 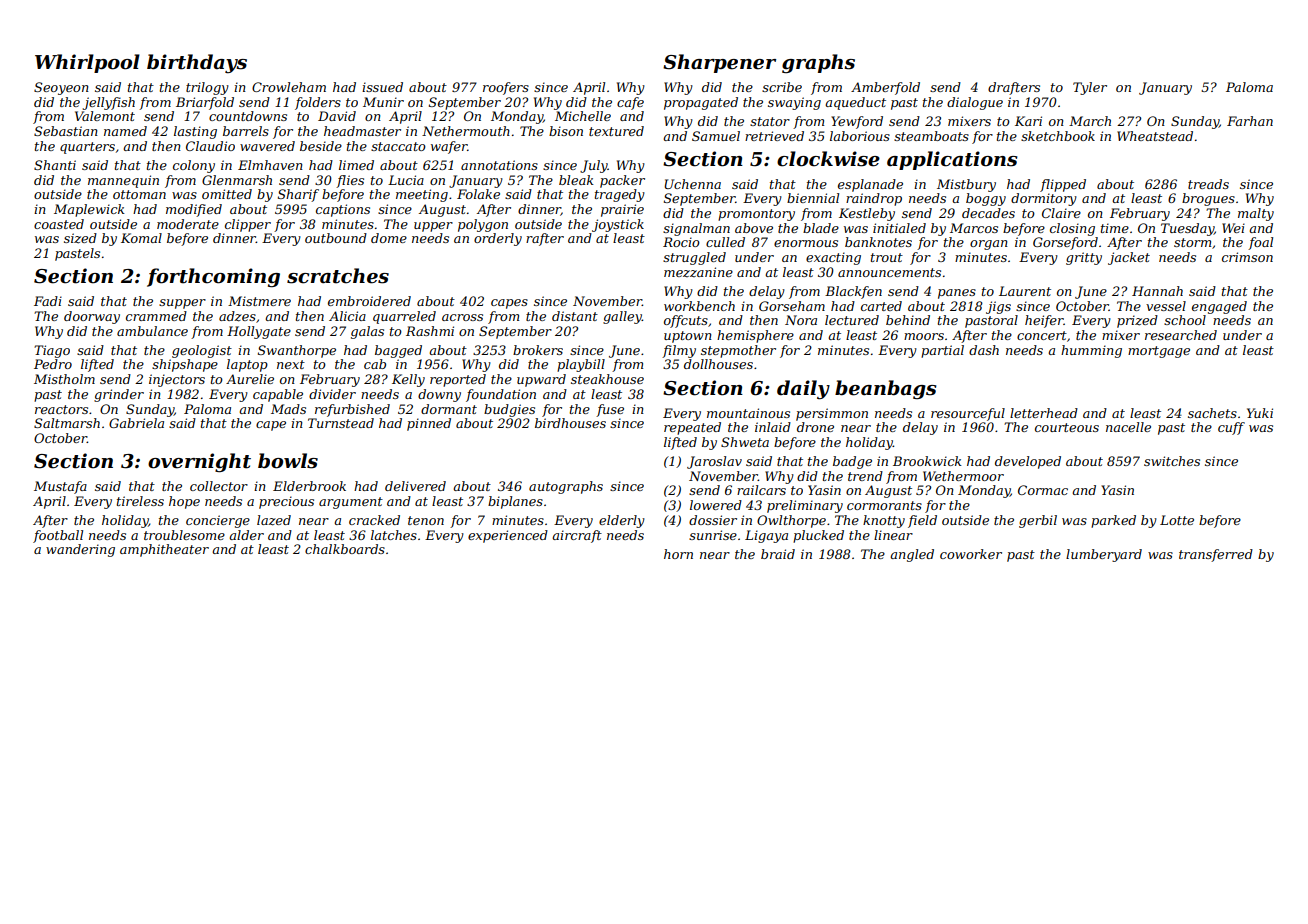 What do you see at coordinates (952, 160) in the page?
I see `applications` at bounding box center [952, 160].
